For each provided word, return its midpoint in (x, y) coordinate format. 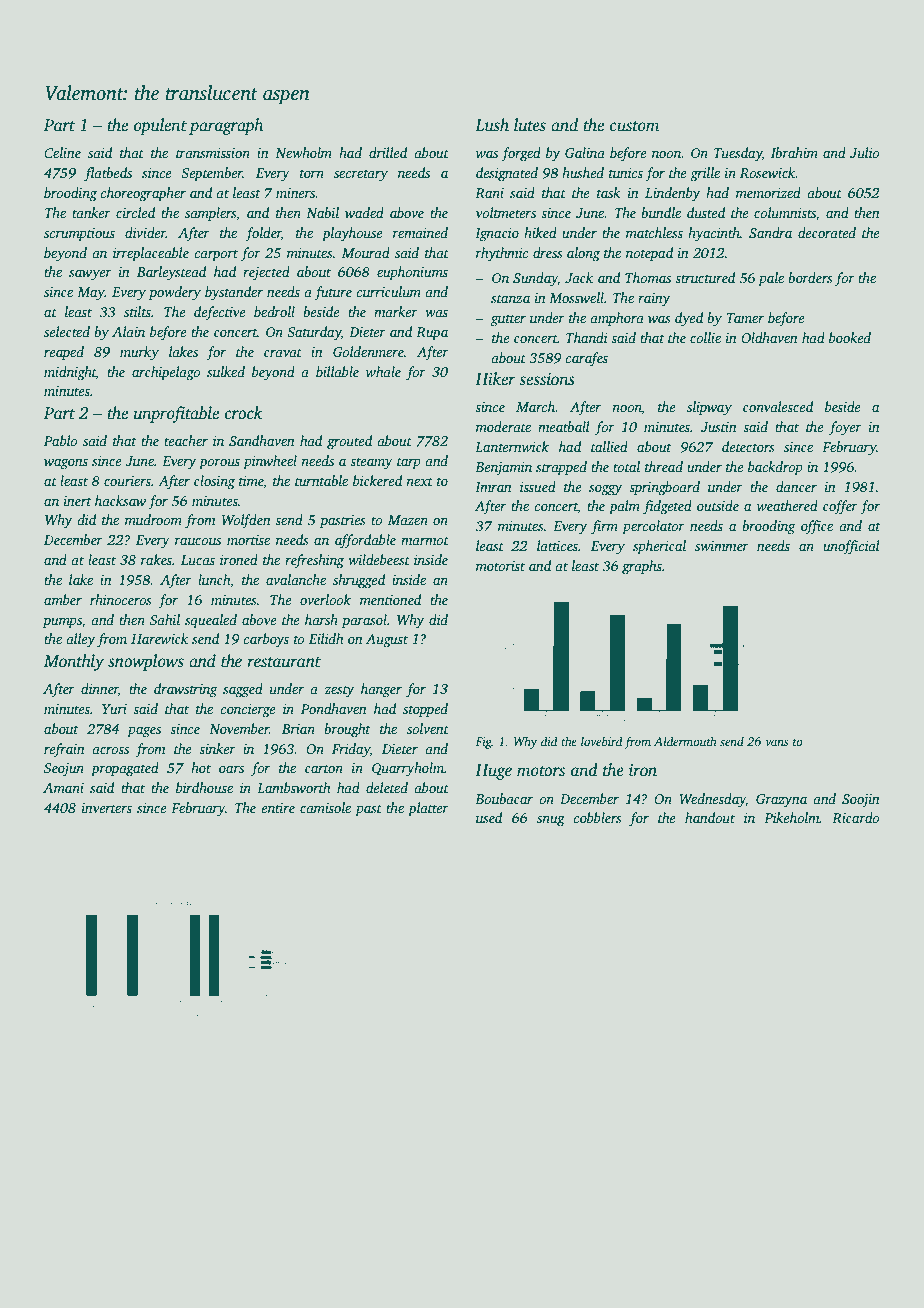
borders (810, 277)
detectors (748, 446)
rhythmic (502, 254)
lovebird (602, 741)
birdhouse (204, 787)
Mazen (408, 520)
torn (312, 173)
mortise (248, 540)
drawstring (185, 690)
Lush (492, 125)
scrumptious (79, 234)
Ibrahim (794, 152)
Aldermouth (685, 741)
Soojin (861, 800)
